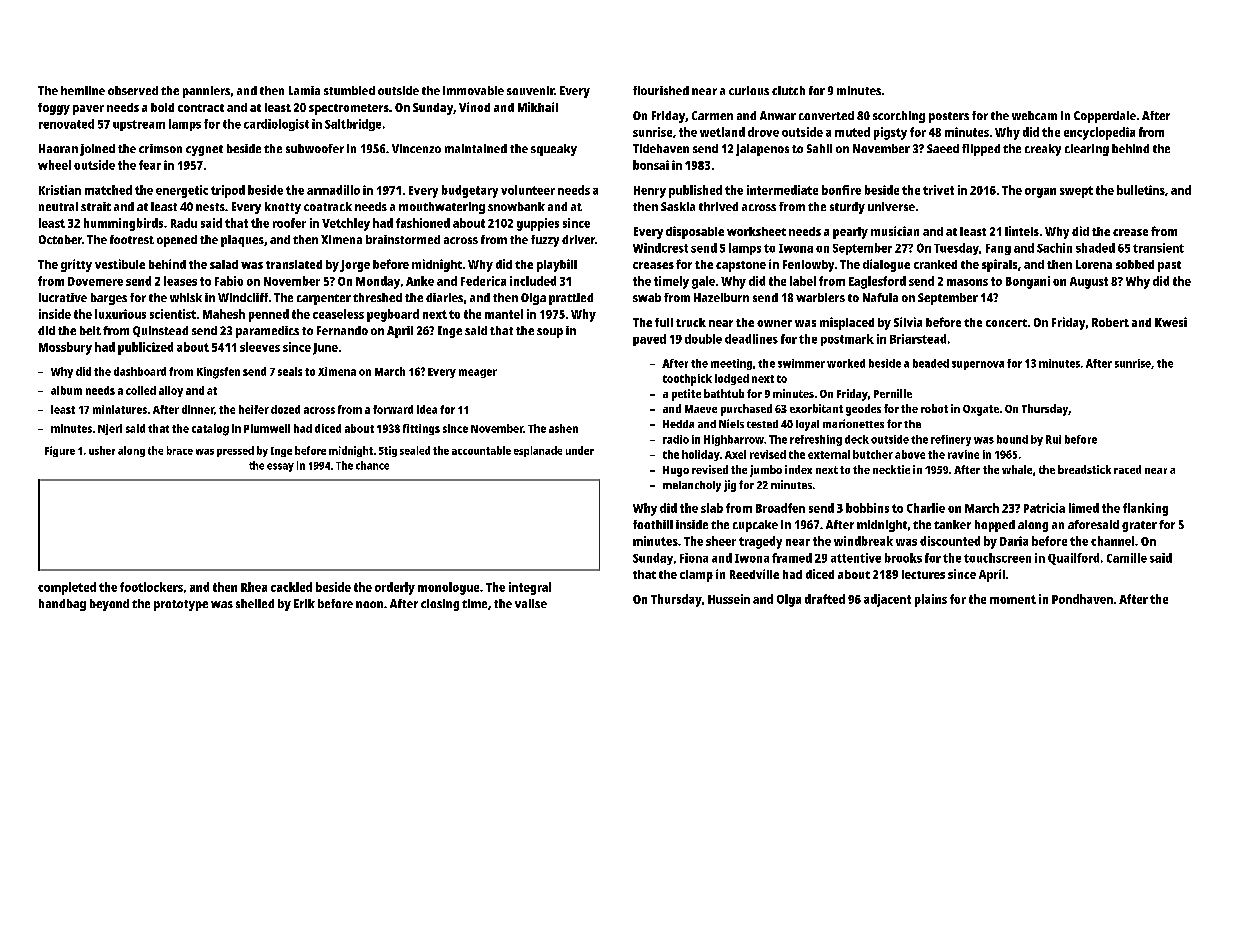 The image size is (1233, 952). I want to click on Dovemere, so click(95, 281).
